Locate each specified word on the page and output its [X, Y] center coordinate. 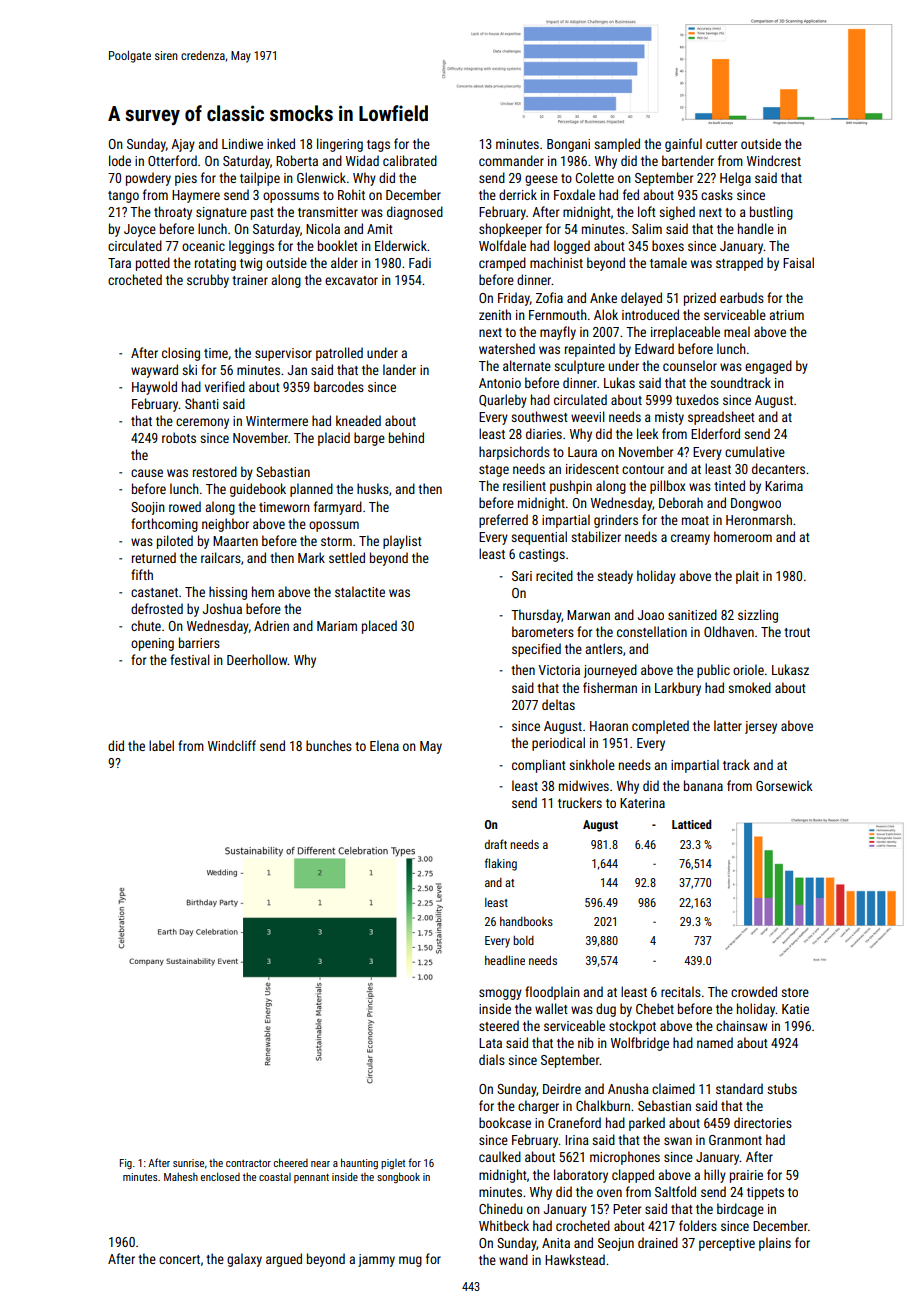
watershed [507, 348]
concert [179, 1259]
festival [190, 659]
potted [153, 264]
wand [513, 1259]
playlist [402, 542]
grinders [616, 521]
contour [643, 469]
